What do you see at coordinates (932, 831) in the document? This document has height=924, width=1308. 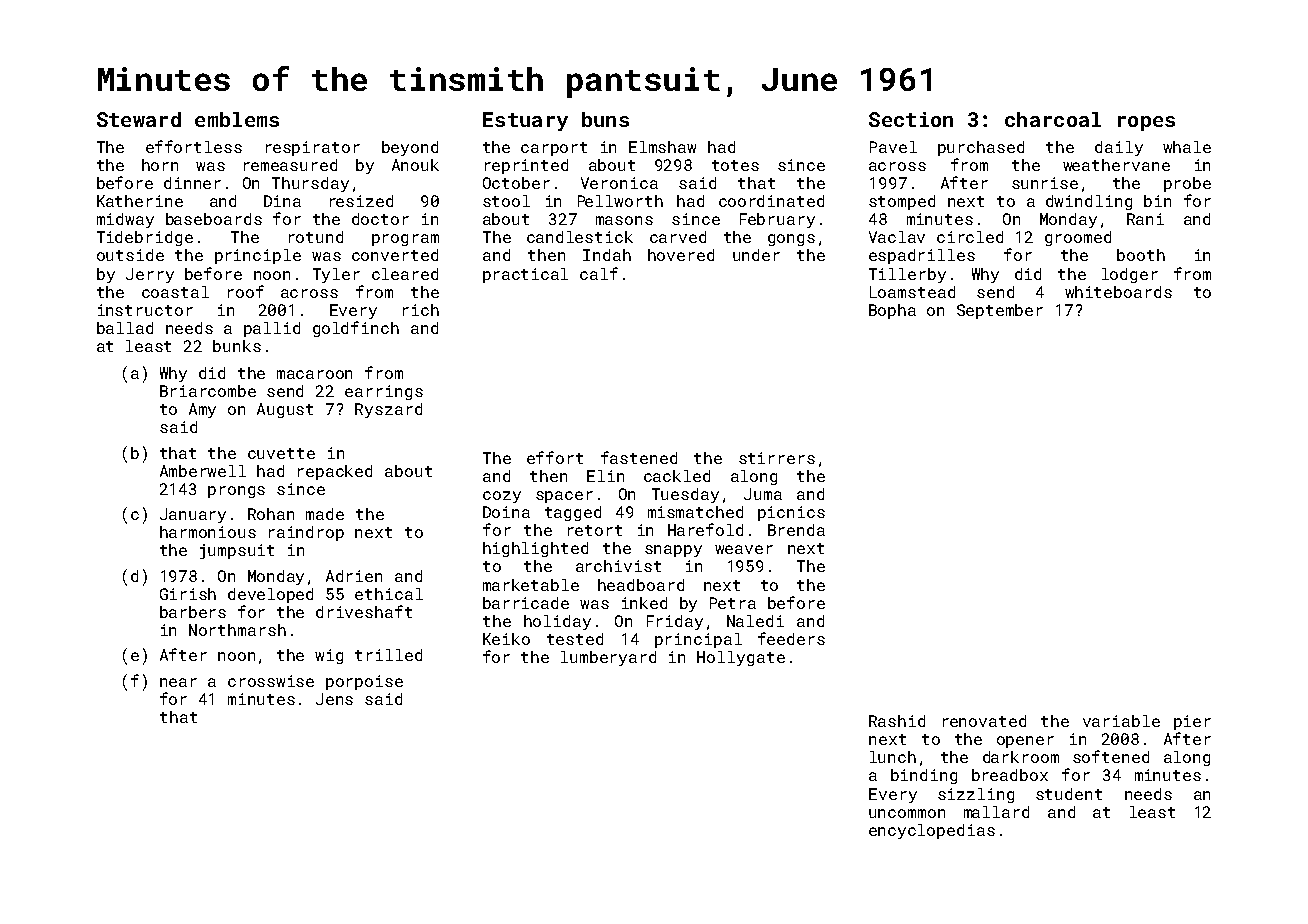 I see `encyclopedias` at bounding box center [932, 831].
